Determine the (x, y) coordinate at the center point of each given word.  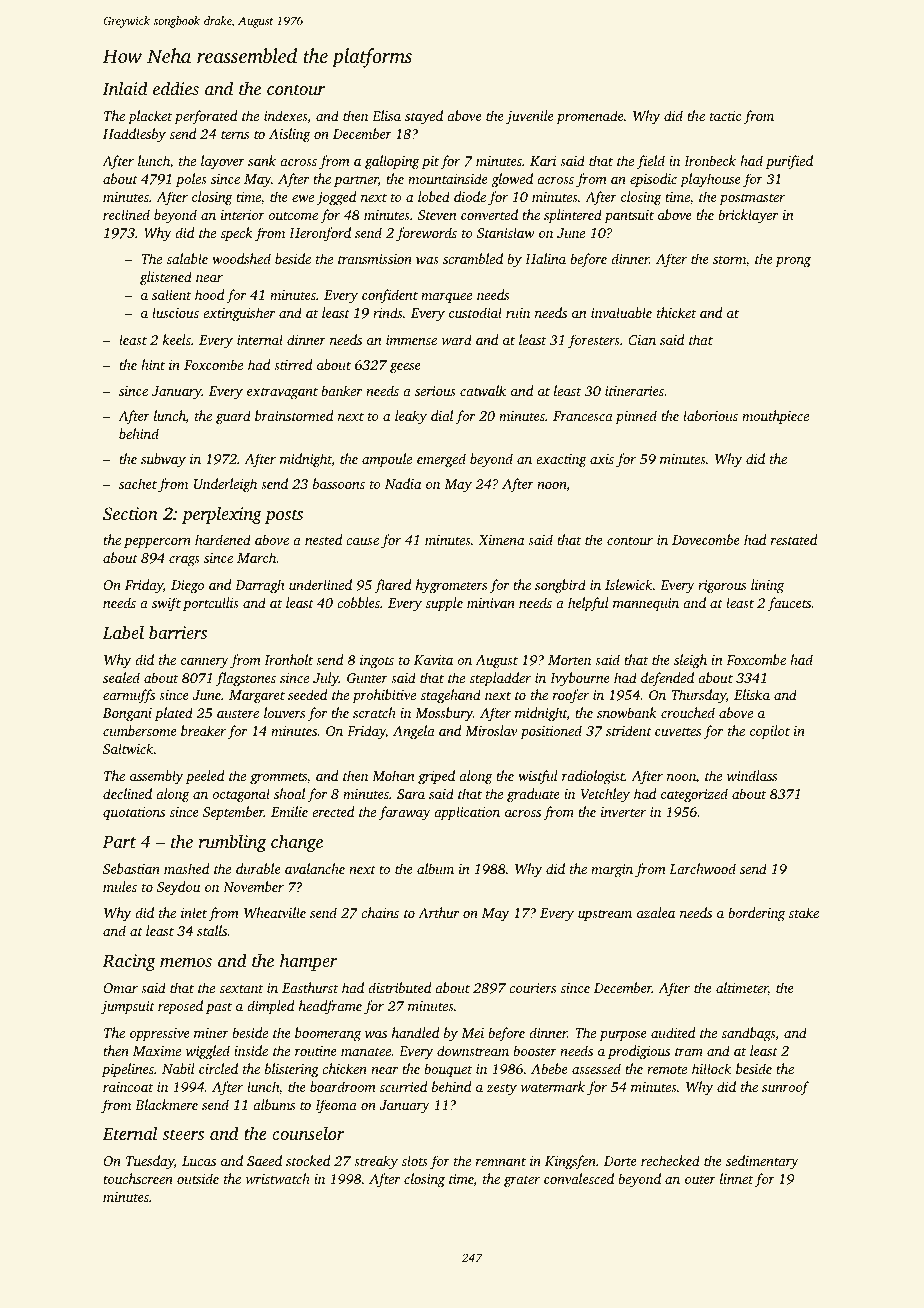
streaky (376, 1162)
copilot (770, 732)
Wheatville (275, 912)
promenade (590, 117)
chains (380, 912)
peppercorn (157, 543)
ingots (377, 662)
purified (789, 162)
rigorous (722, 587)
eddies (176, 88)
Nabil (178, 1068)
